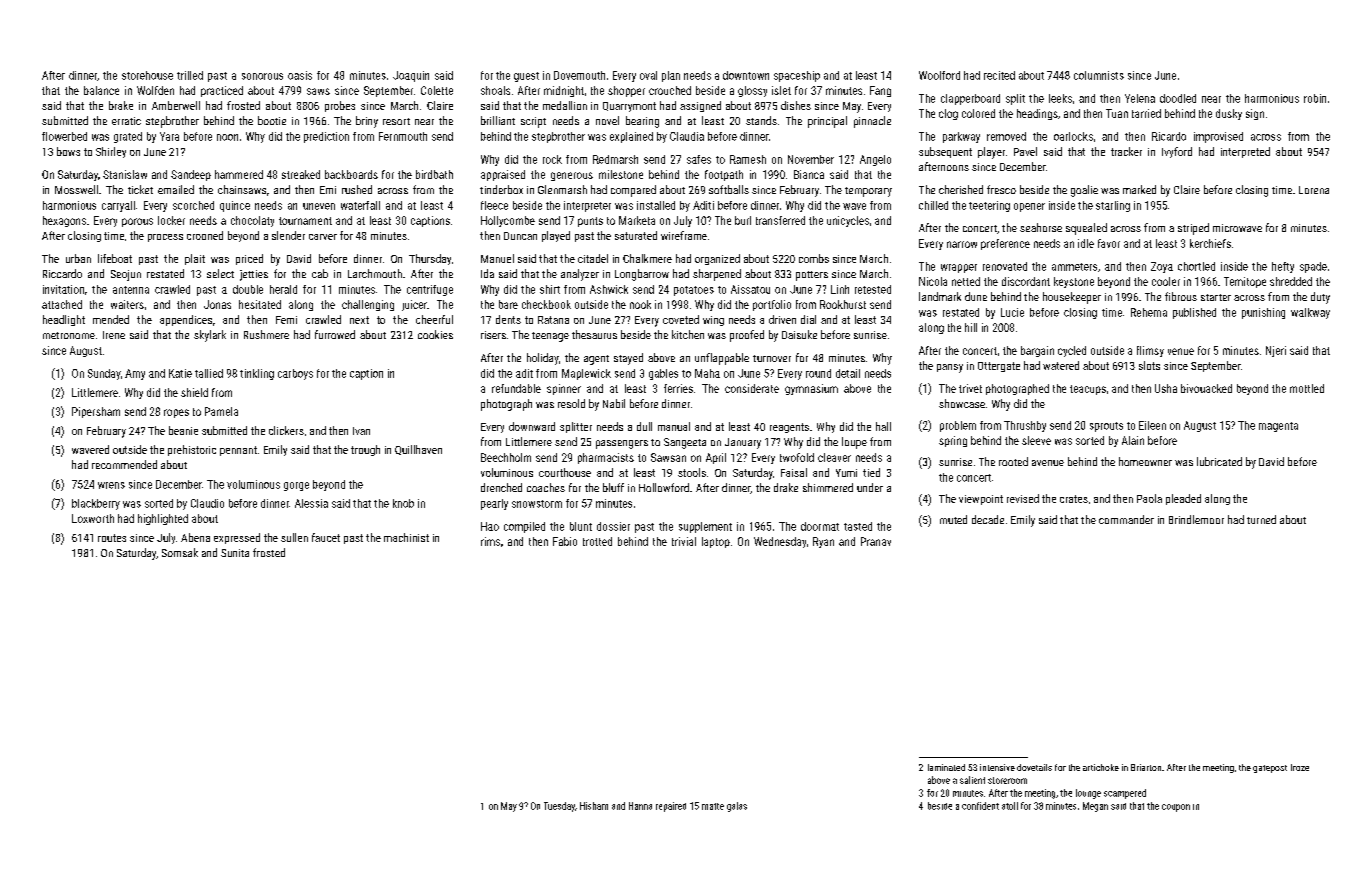 This page has width=1372, height=887. What do you see at coordinates (594, 806) in the page?
I see `Hisham` at bounding box center [594, 806].
